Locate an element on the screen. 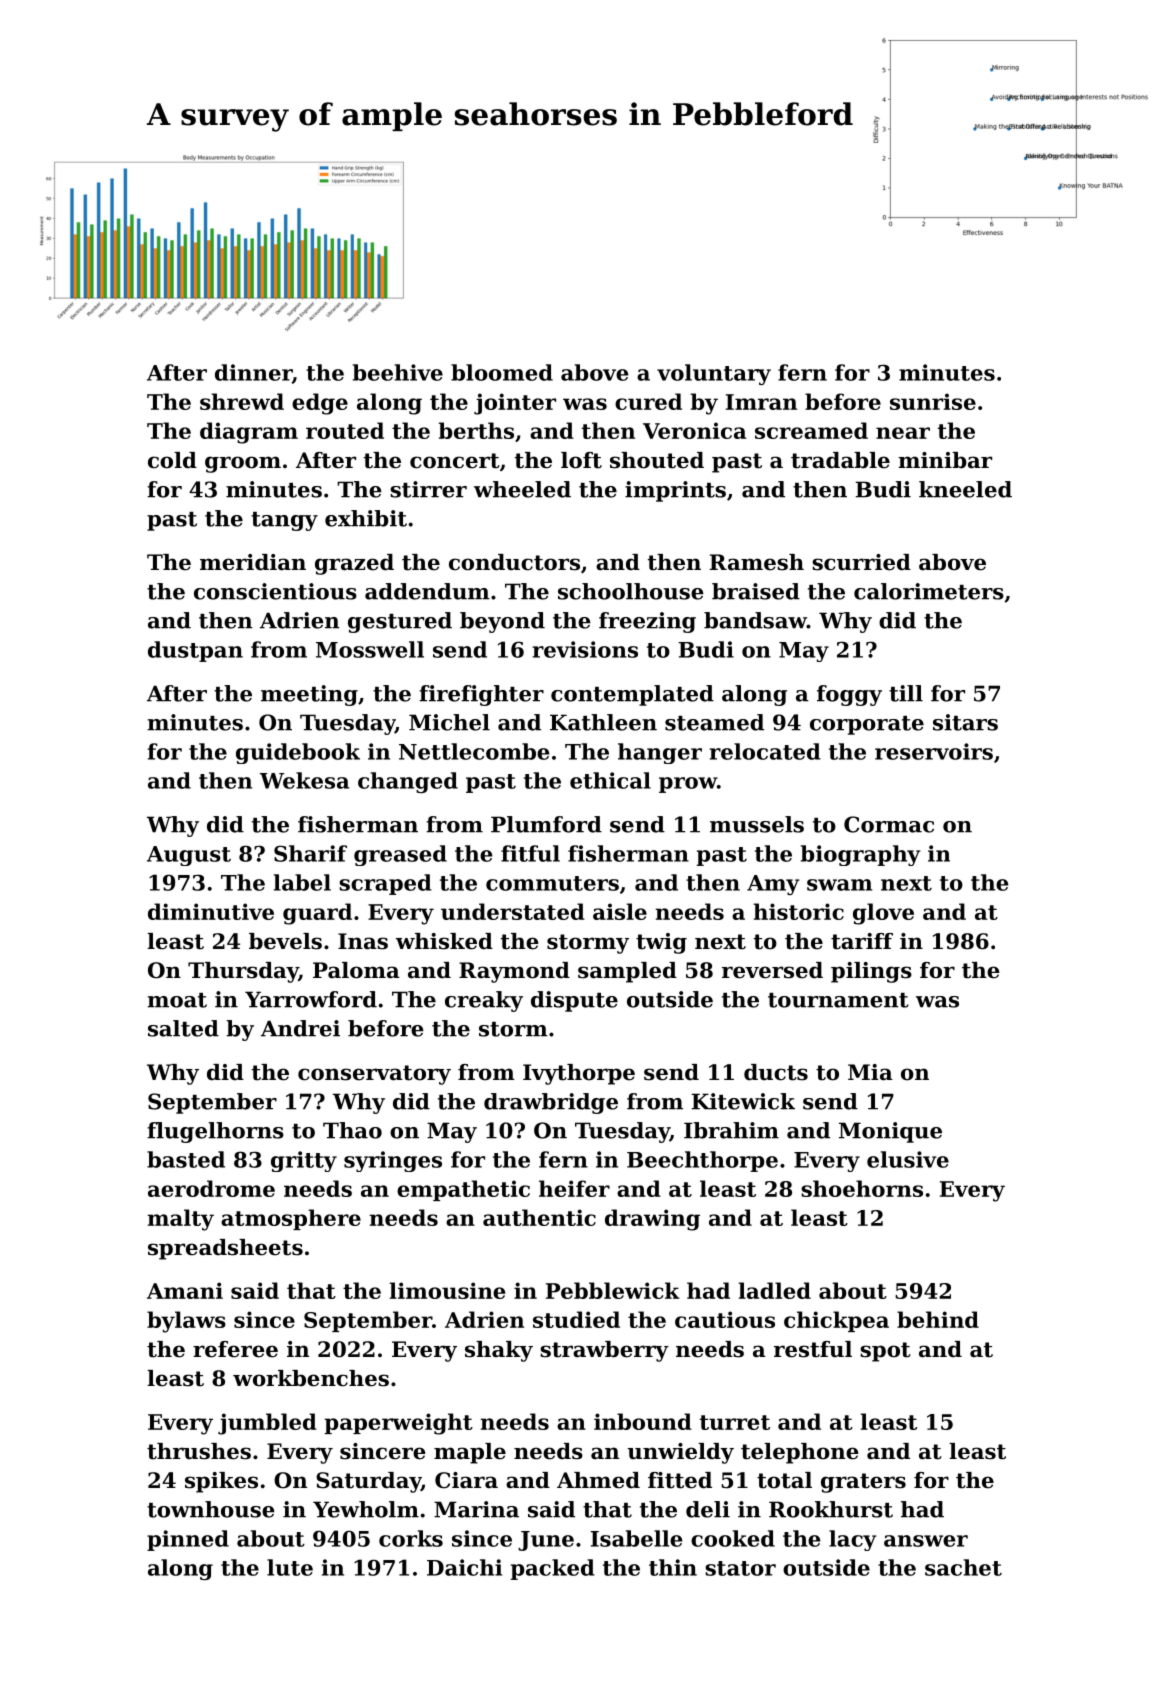  schoolhouse is located at coordinates (631, 591).
